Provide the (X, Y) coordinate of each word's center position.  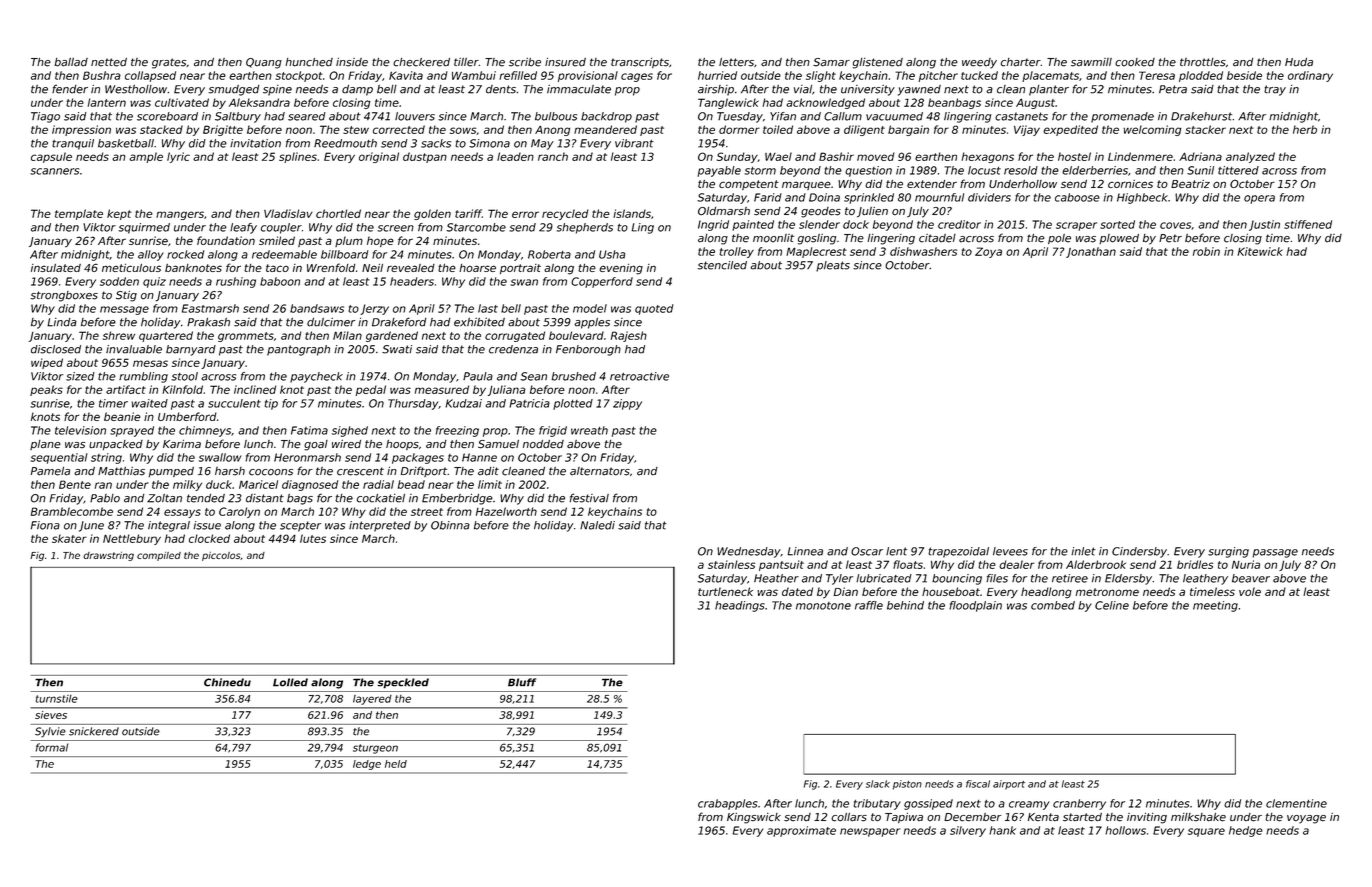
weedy (979, 63)
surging (1228, 552)
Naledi (597, 525)
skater (69, 538)
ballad (71, 62)
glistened (878, 63)
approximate (801, 831)
